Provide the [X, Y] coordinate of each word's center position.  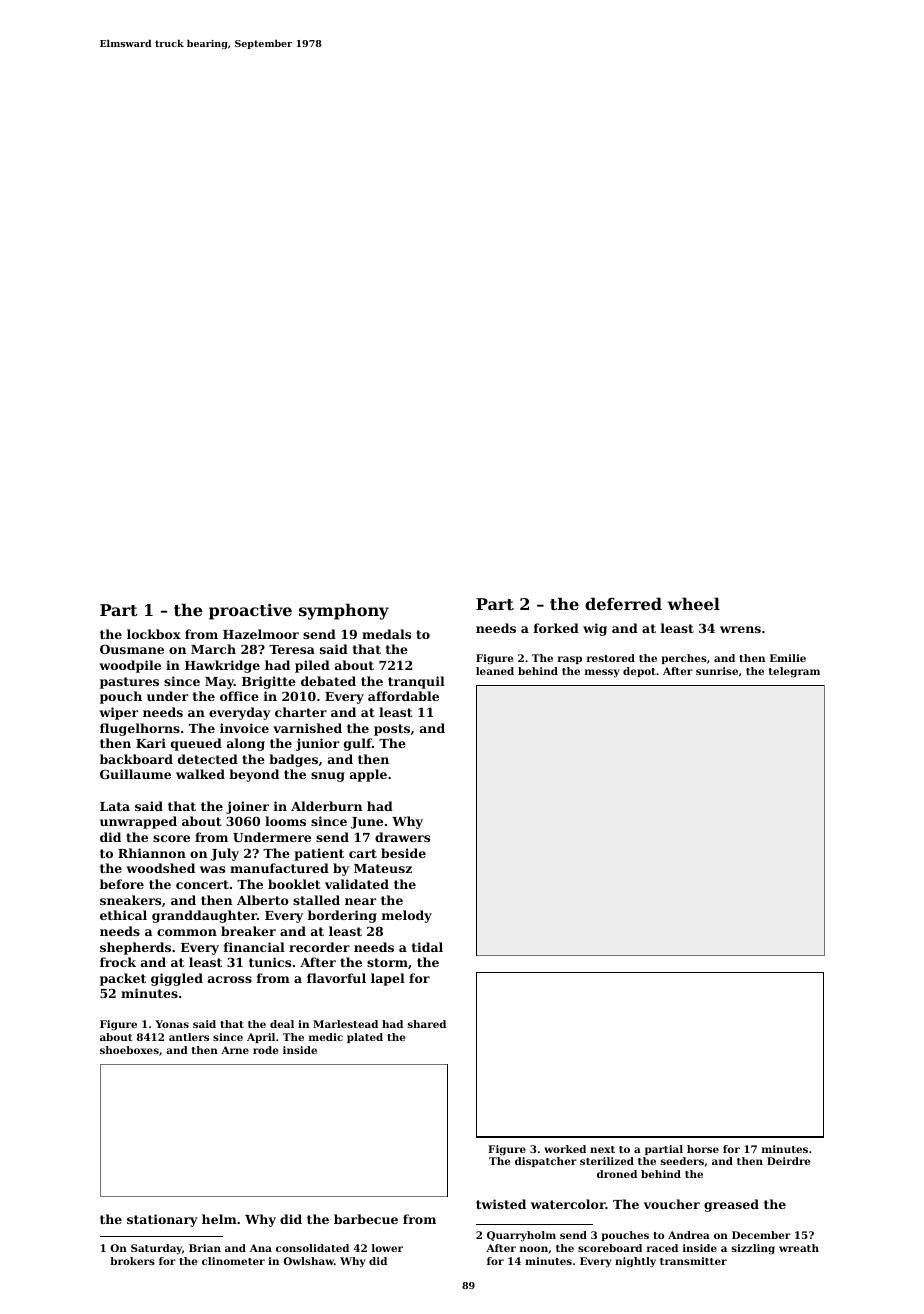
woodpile [130, 666]
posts [392, 730]
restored [611, 658]
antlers [189, 1037]
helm [219, 1219]
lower [387, 1248]
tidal [427, 947]
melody [407, 916]
